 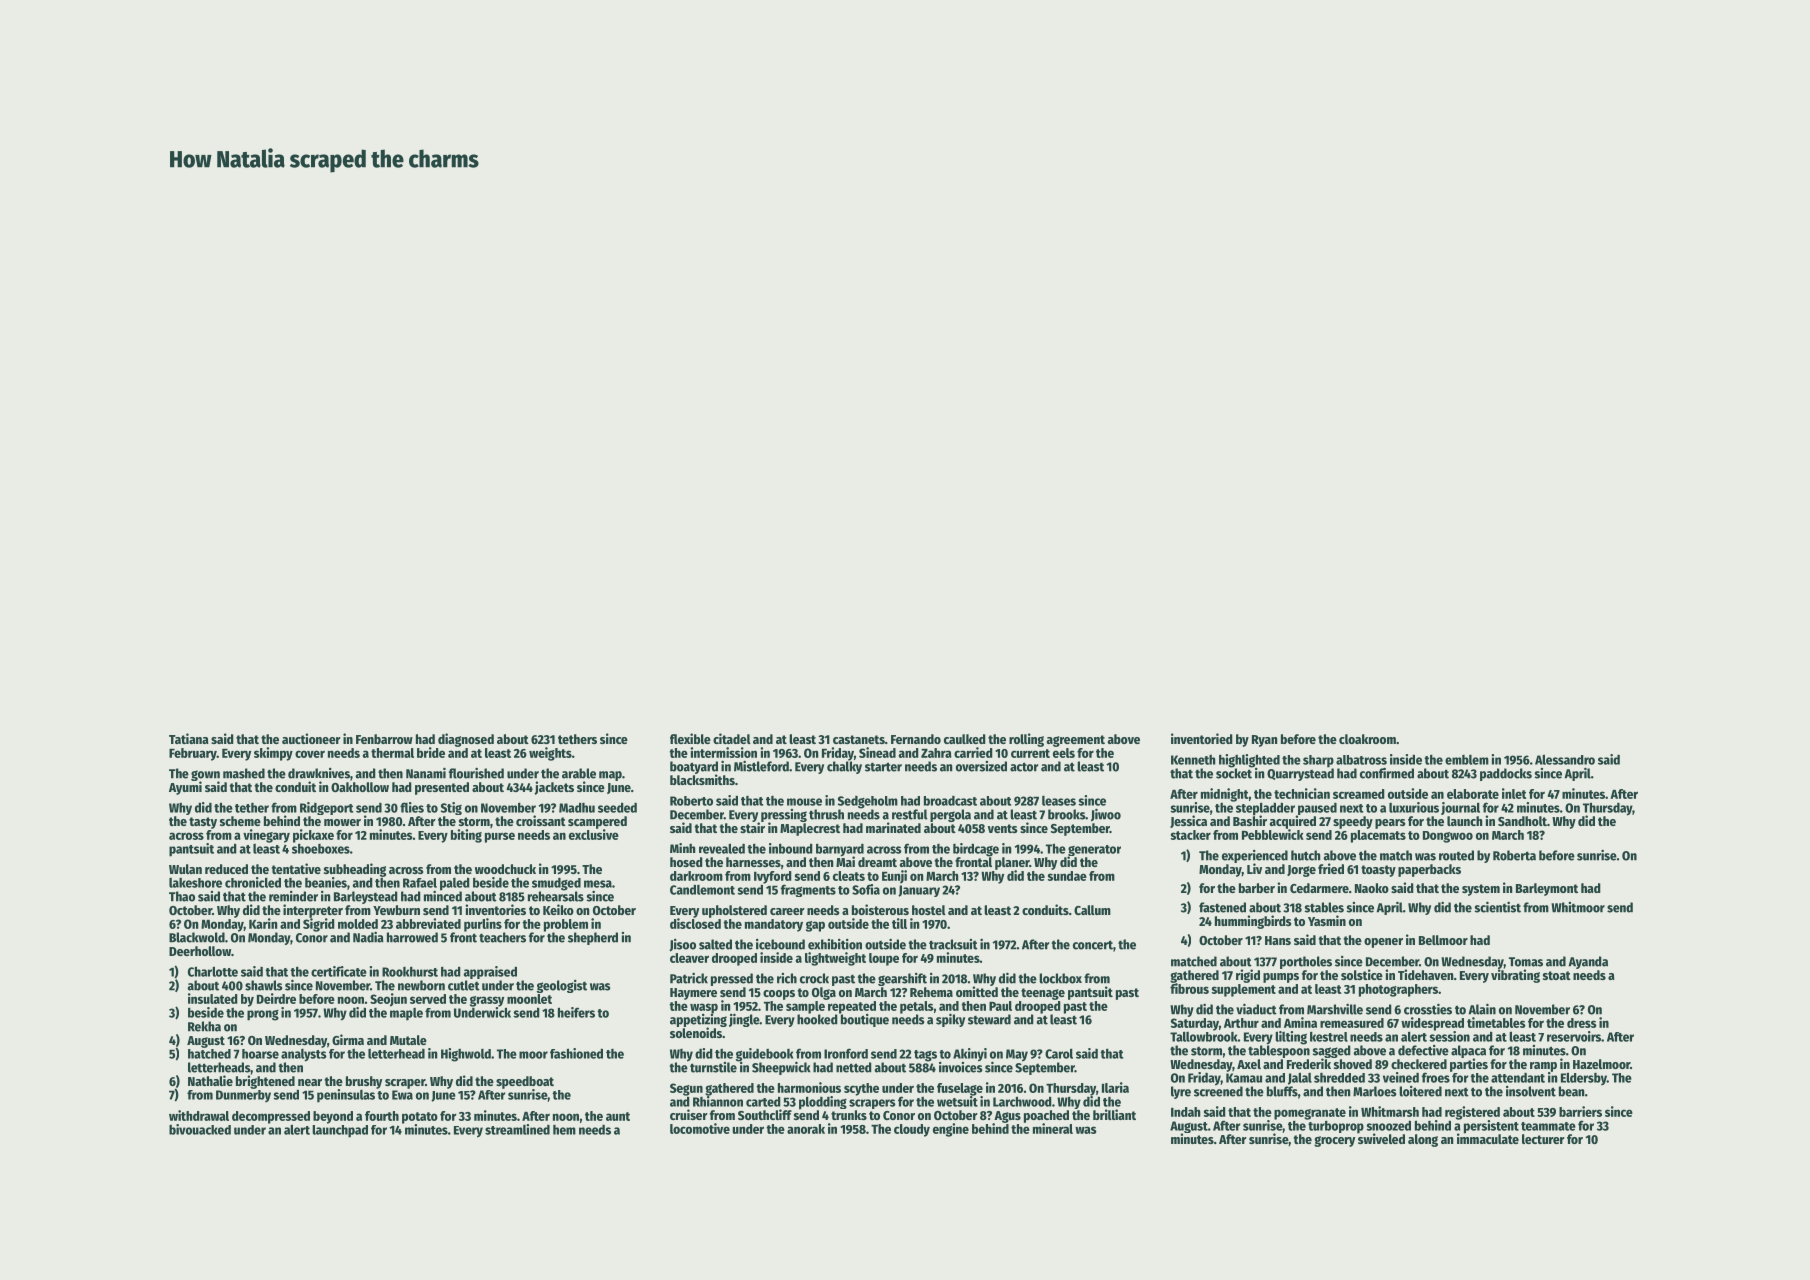 What do you see at coordinates (1448, 837) in the screenshot?
I see `Dongwoo` at bounding box center [1448, 837].
